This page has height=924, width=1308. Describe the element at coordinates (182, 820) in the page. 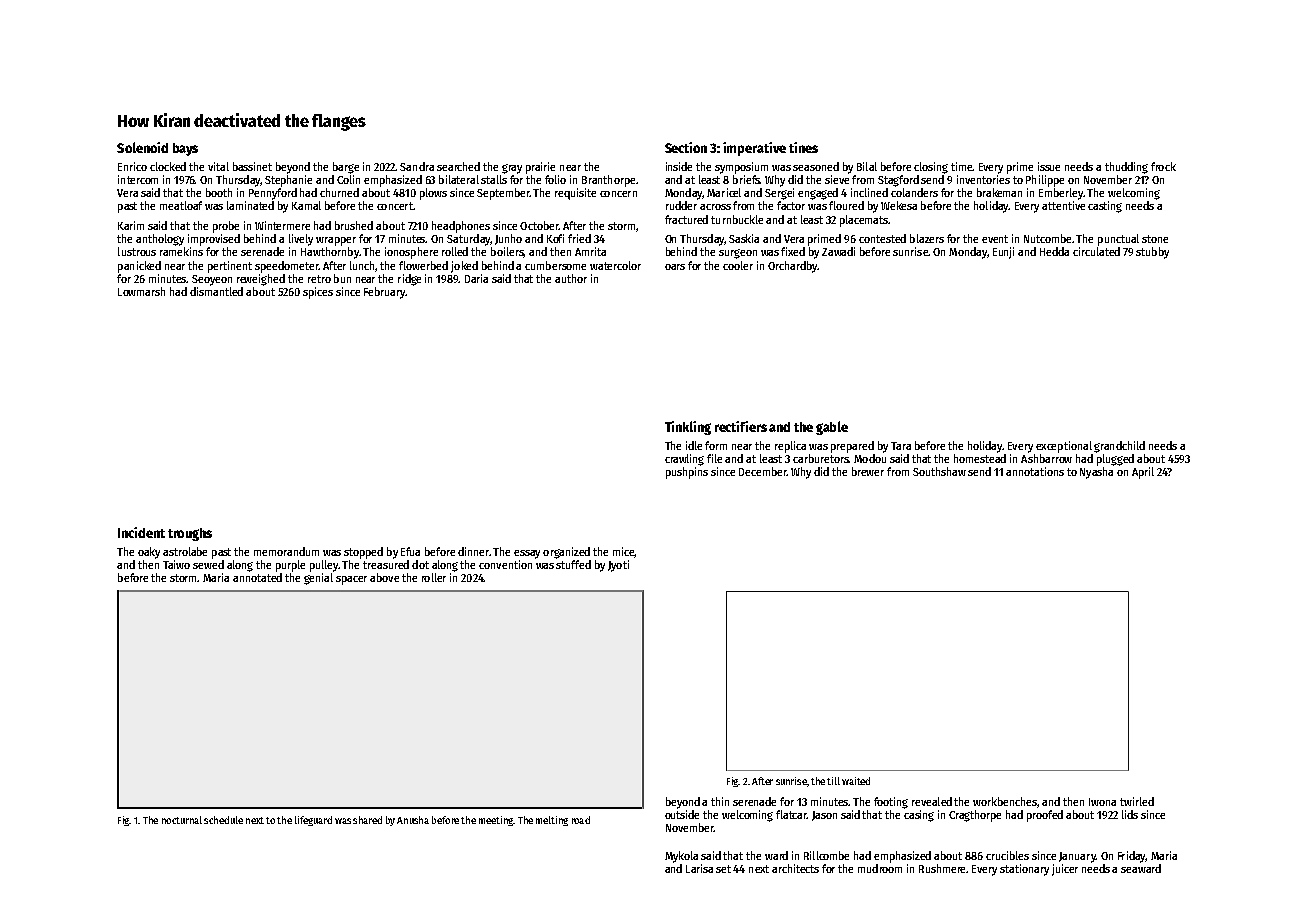

I see `nocturnal` at that location.
